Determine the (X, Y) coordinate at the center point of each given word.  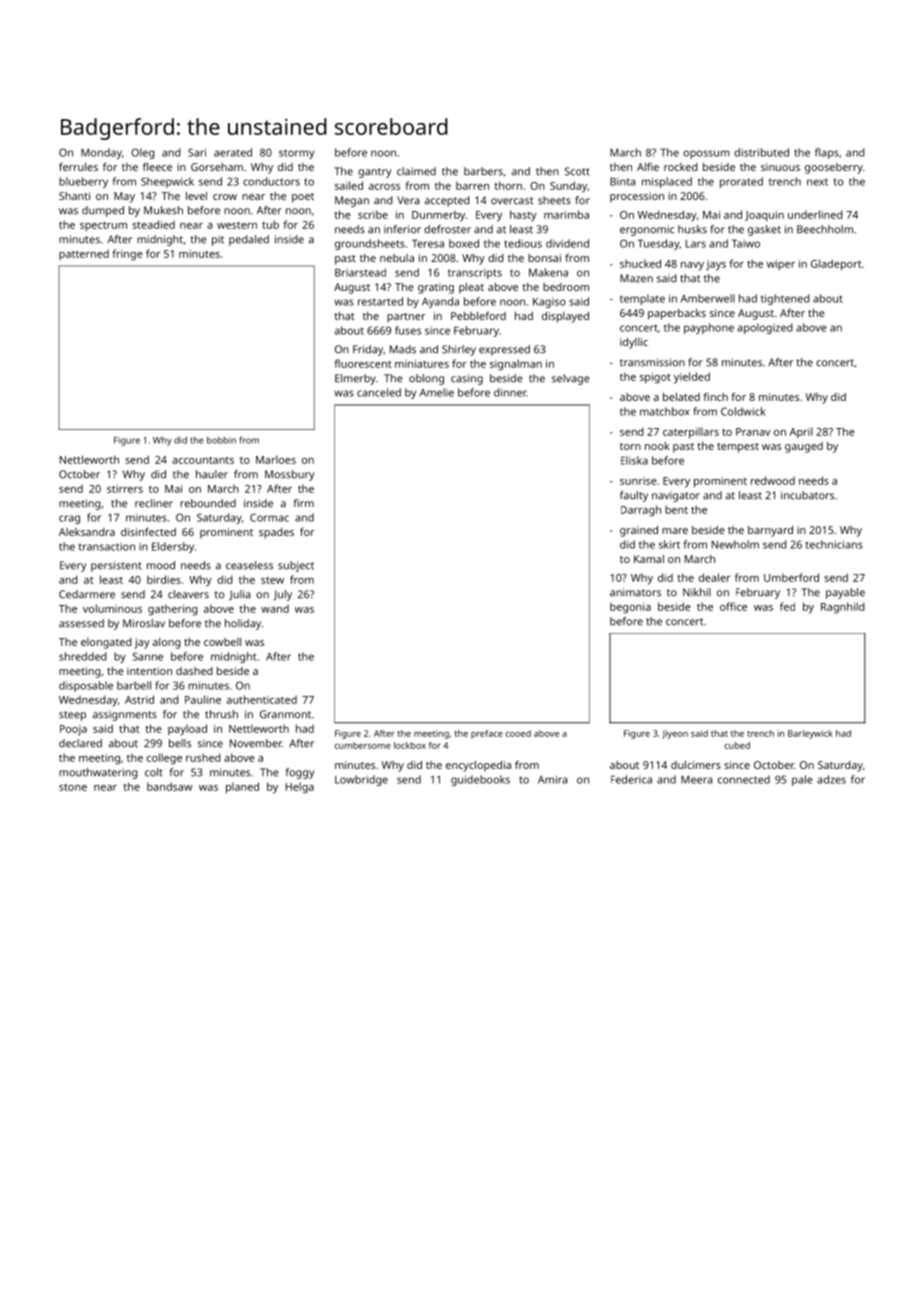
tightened (785, 299)
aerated (233, 152)
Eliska (634, 460)
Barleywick (810, 734)
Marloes (276, 459)
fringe (127, 255)
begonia (630, 608)
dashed (194, 671)
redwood (773, 480)
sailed (349, 185)
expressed (504, 350)
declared (80, 743)
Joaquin (764, 216)
